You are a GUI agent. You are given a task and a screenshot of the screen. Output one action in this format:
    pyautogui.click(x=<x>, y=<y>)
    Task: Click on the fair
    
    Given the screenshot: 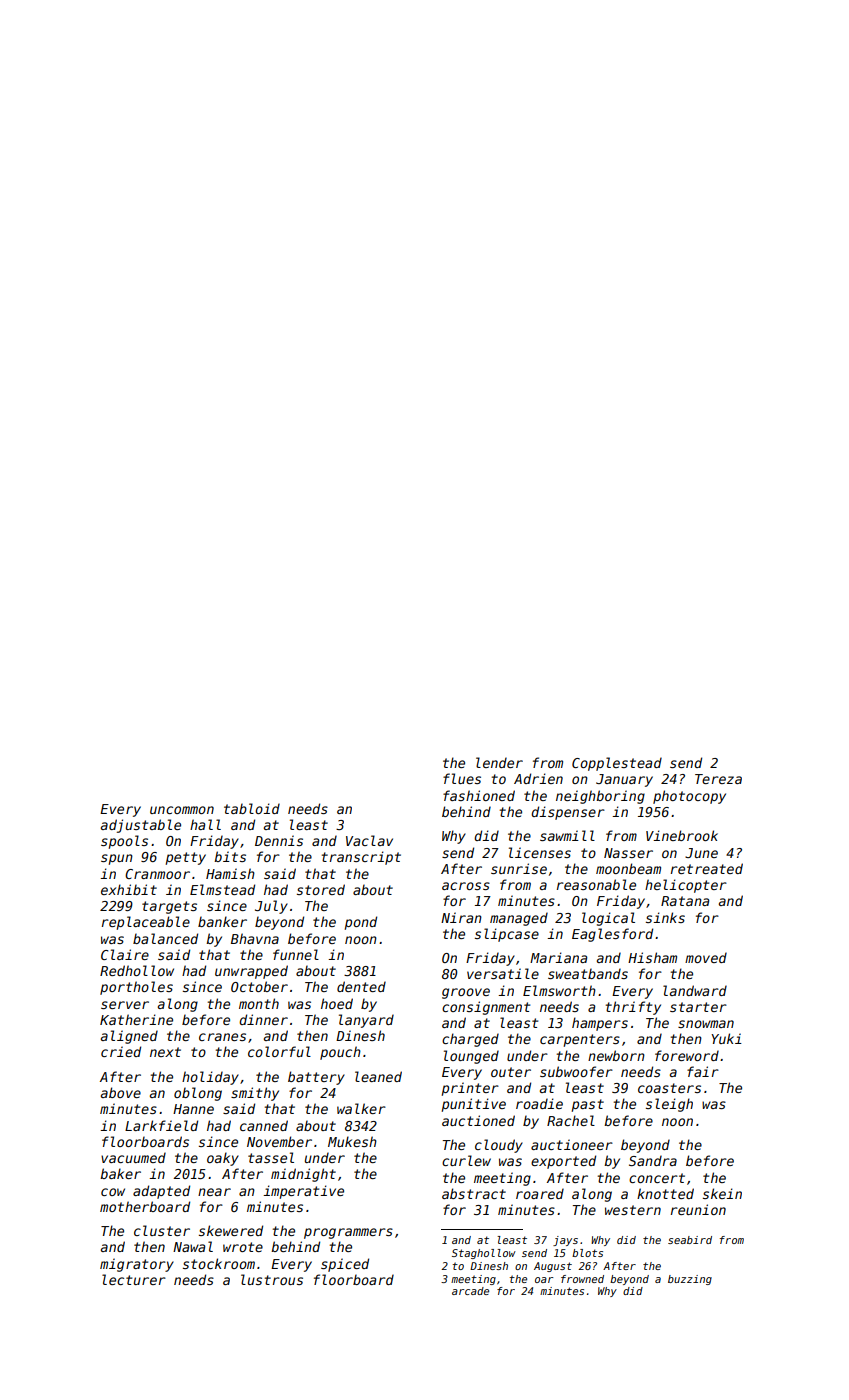 What is the action you would take?
    pyautogui.click(x=703, y=1071)
